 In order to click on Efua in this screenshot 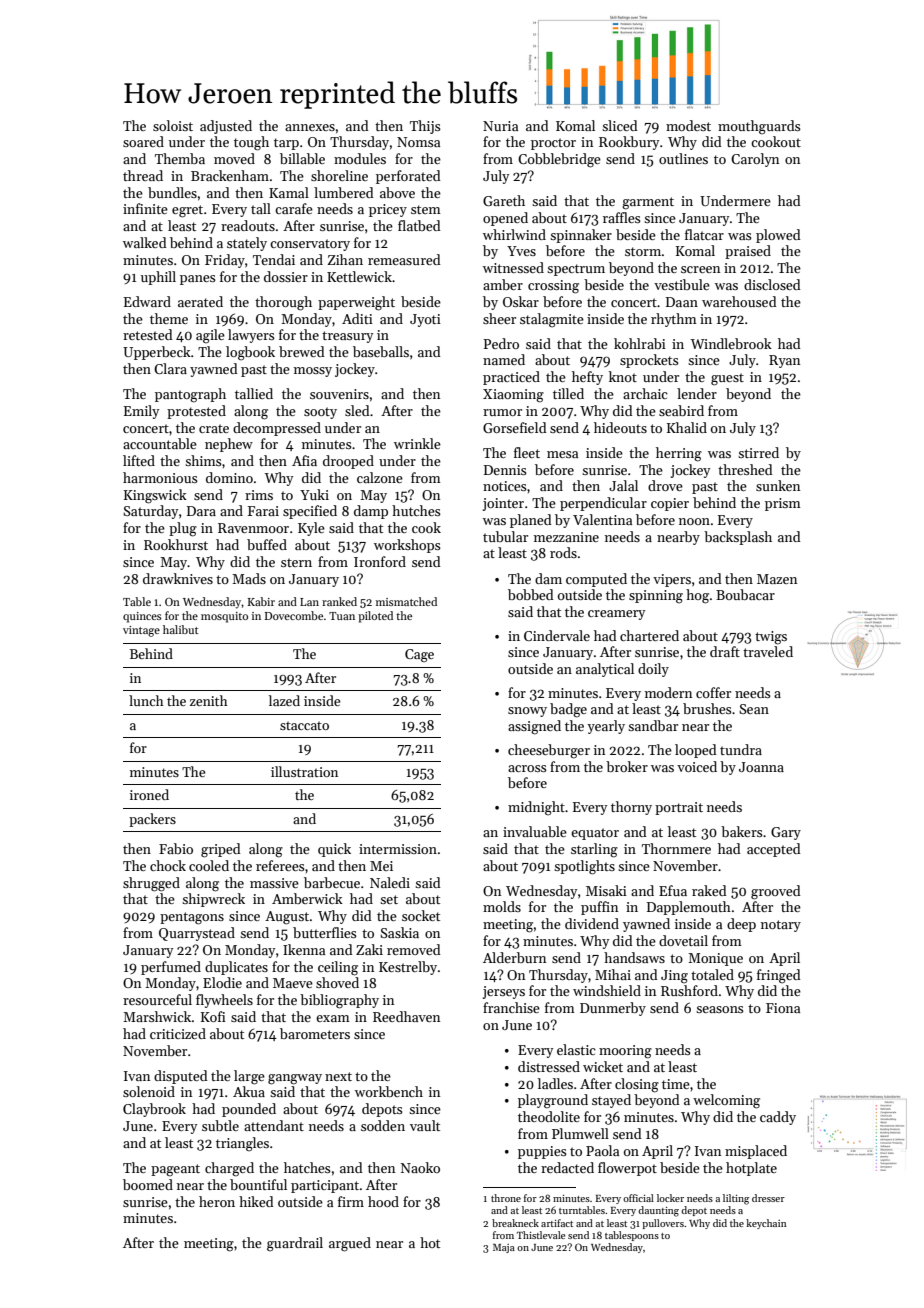, I will do `click(673, 890)`.
